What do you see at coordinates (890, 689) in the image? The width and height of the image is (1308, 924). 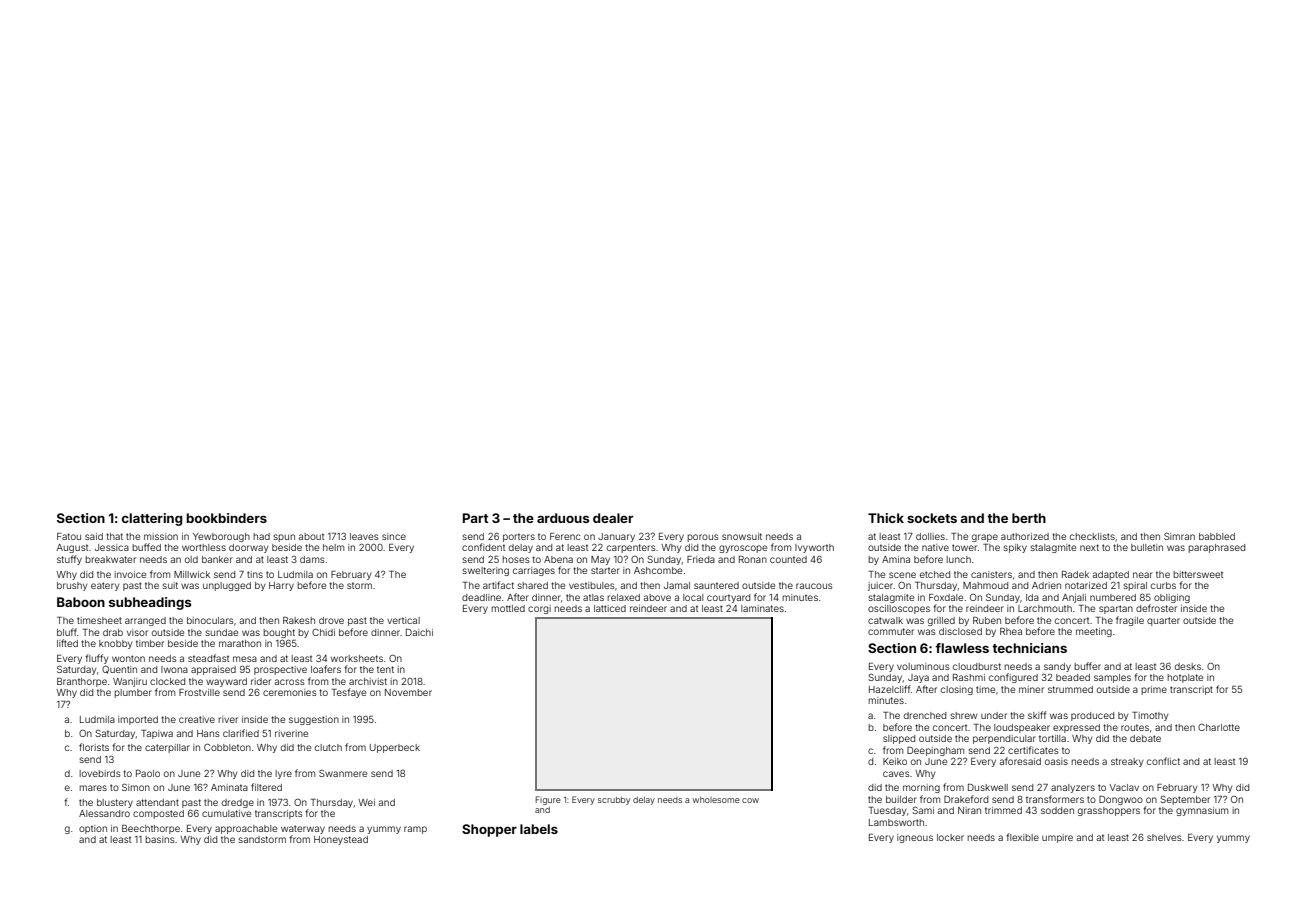 I see `Hazelcliff` at bounding box center [890, 689].
